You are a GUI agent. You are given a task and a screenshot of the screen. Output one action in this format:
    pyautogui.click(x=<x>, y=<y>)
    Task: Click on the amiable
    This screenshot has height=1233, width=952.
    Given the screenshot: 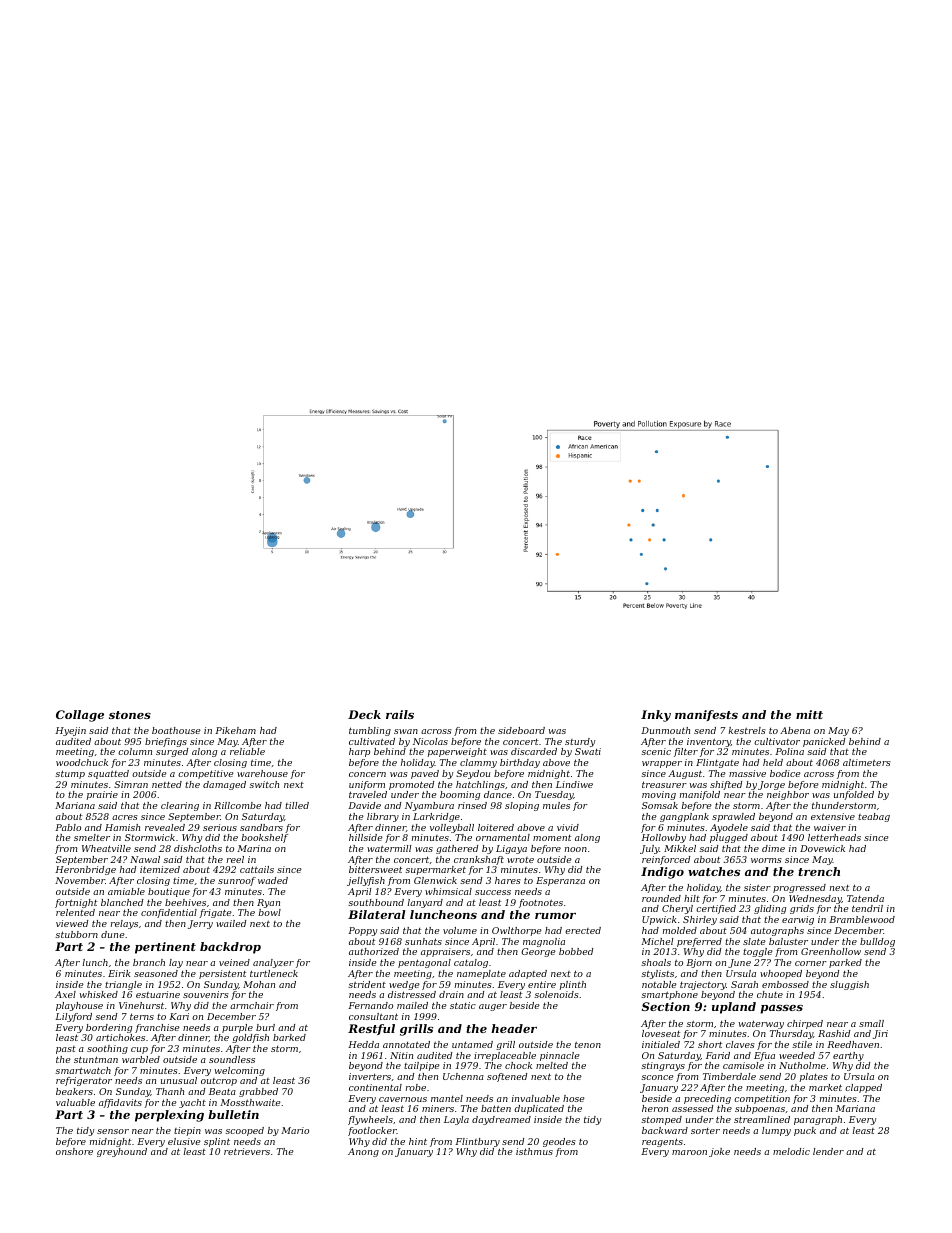 What is the action you would take?
    pyautogui.click(x=126, y=891)
